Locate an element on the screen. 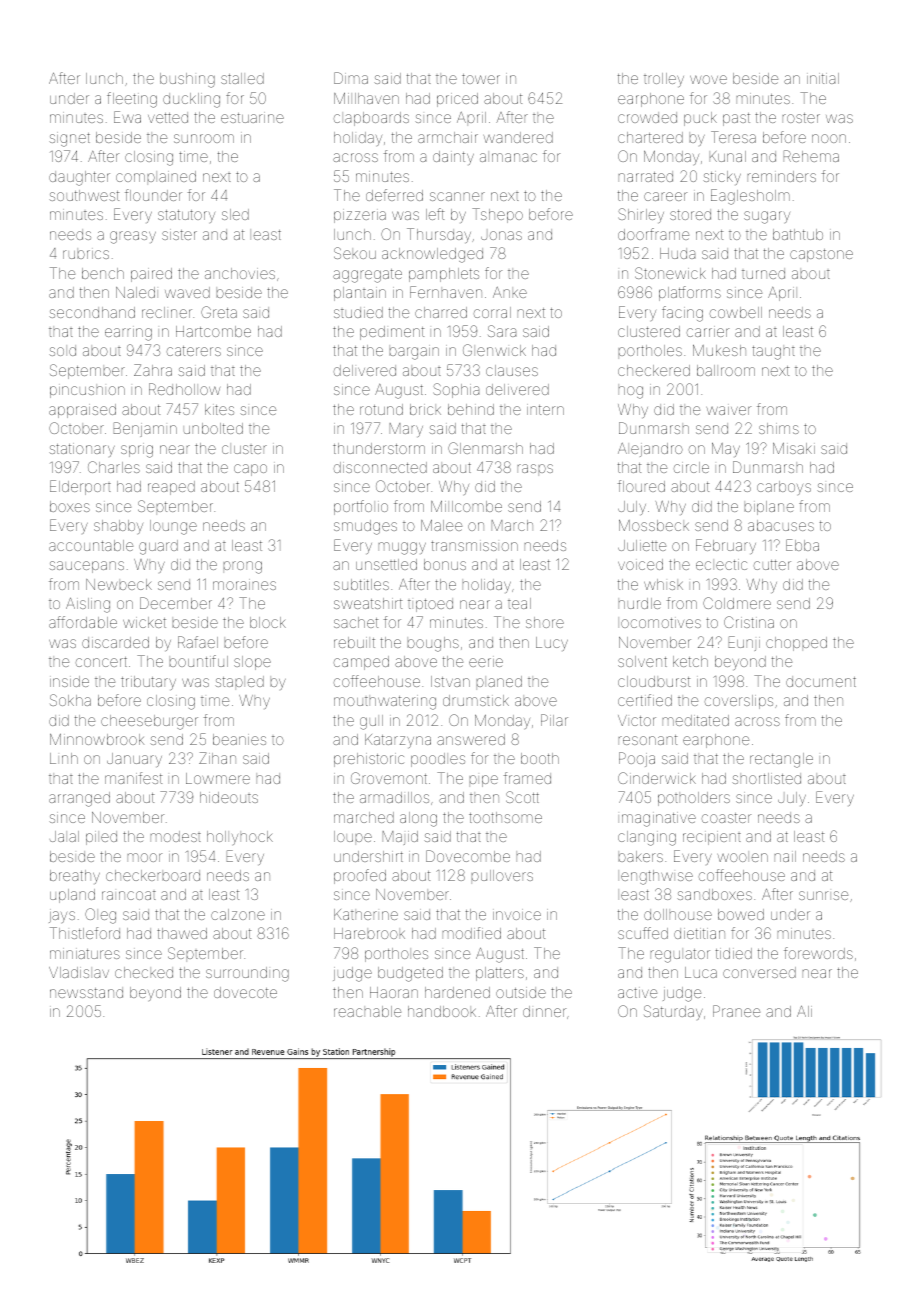  past is located at coordinates (736, 119).
